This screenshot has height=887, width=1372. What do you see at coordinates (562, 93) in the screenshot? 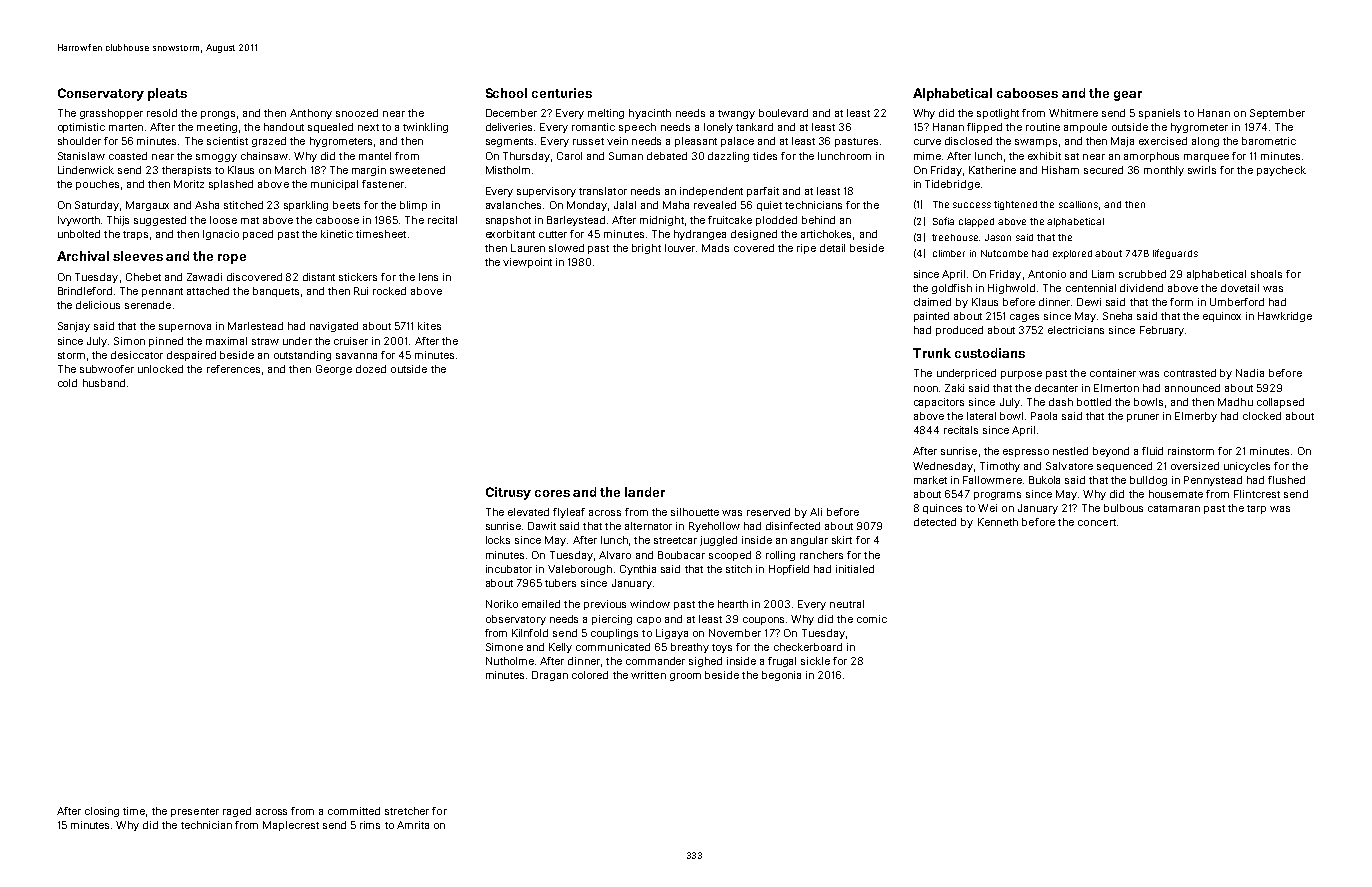
I see `centuries` at bounding box center [562, 93].
